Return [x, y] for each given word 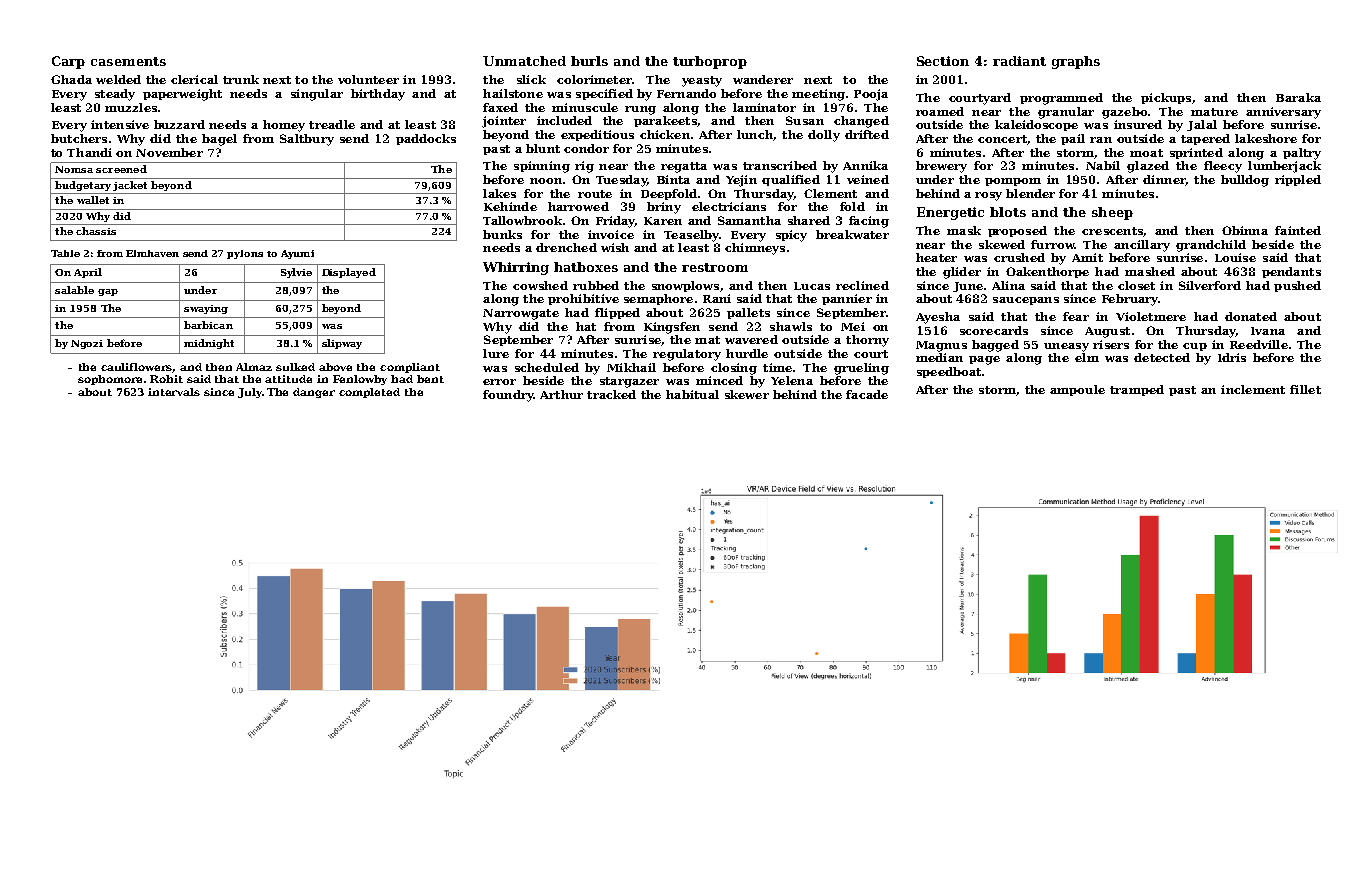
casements [128, 61]
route [595, 194]
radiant [1019, 61]
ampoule [1077, 390]
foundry [508, 396]
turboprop [710, 62]
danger [314, 393]
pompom [1013, 182]
